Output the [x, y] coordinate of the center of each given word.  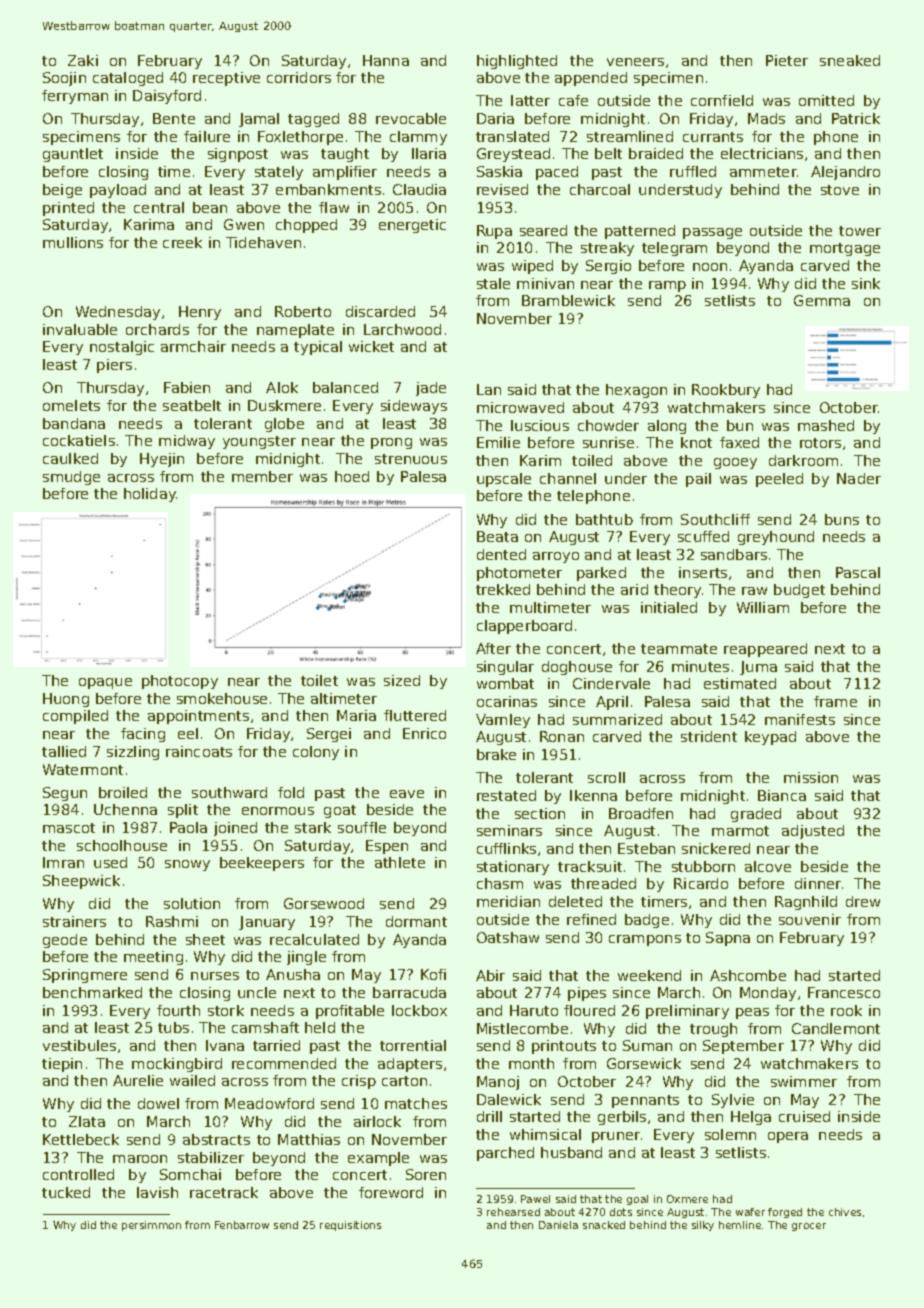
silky [703, 1226]
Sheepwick [81, 882]
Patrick [856, 118]
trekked [503, 589]
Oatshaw [508, 937]
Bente [174, 118]
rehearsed [513, 1212]
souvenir [810, 919]
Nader [859, 478]
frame [835, 701]
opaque [105, 683]
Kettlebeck [81, 1139]
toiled [592, 460]
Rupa [494, 232]
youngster [259, 442]
